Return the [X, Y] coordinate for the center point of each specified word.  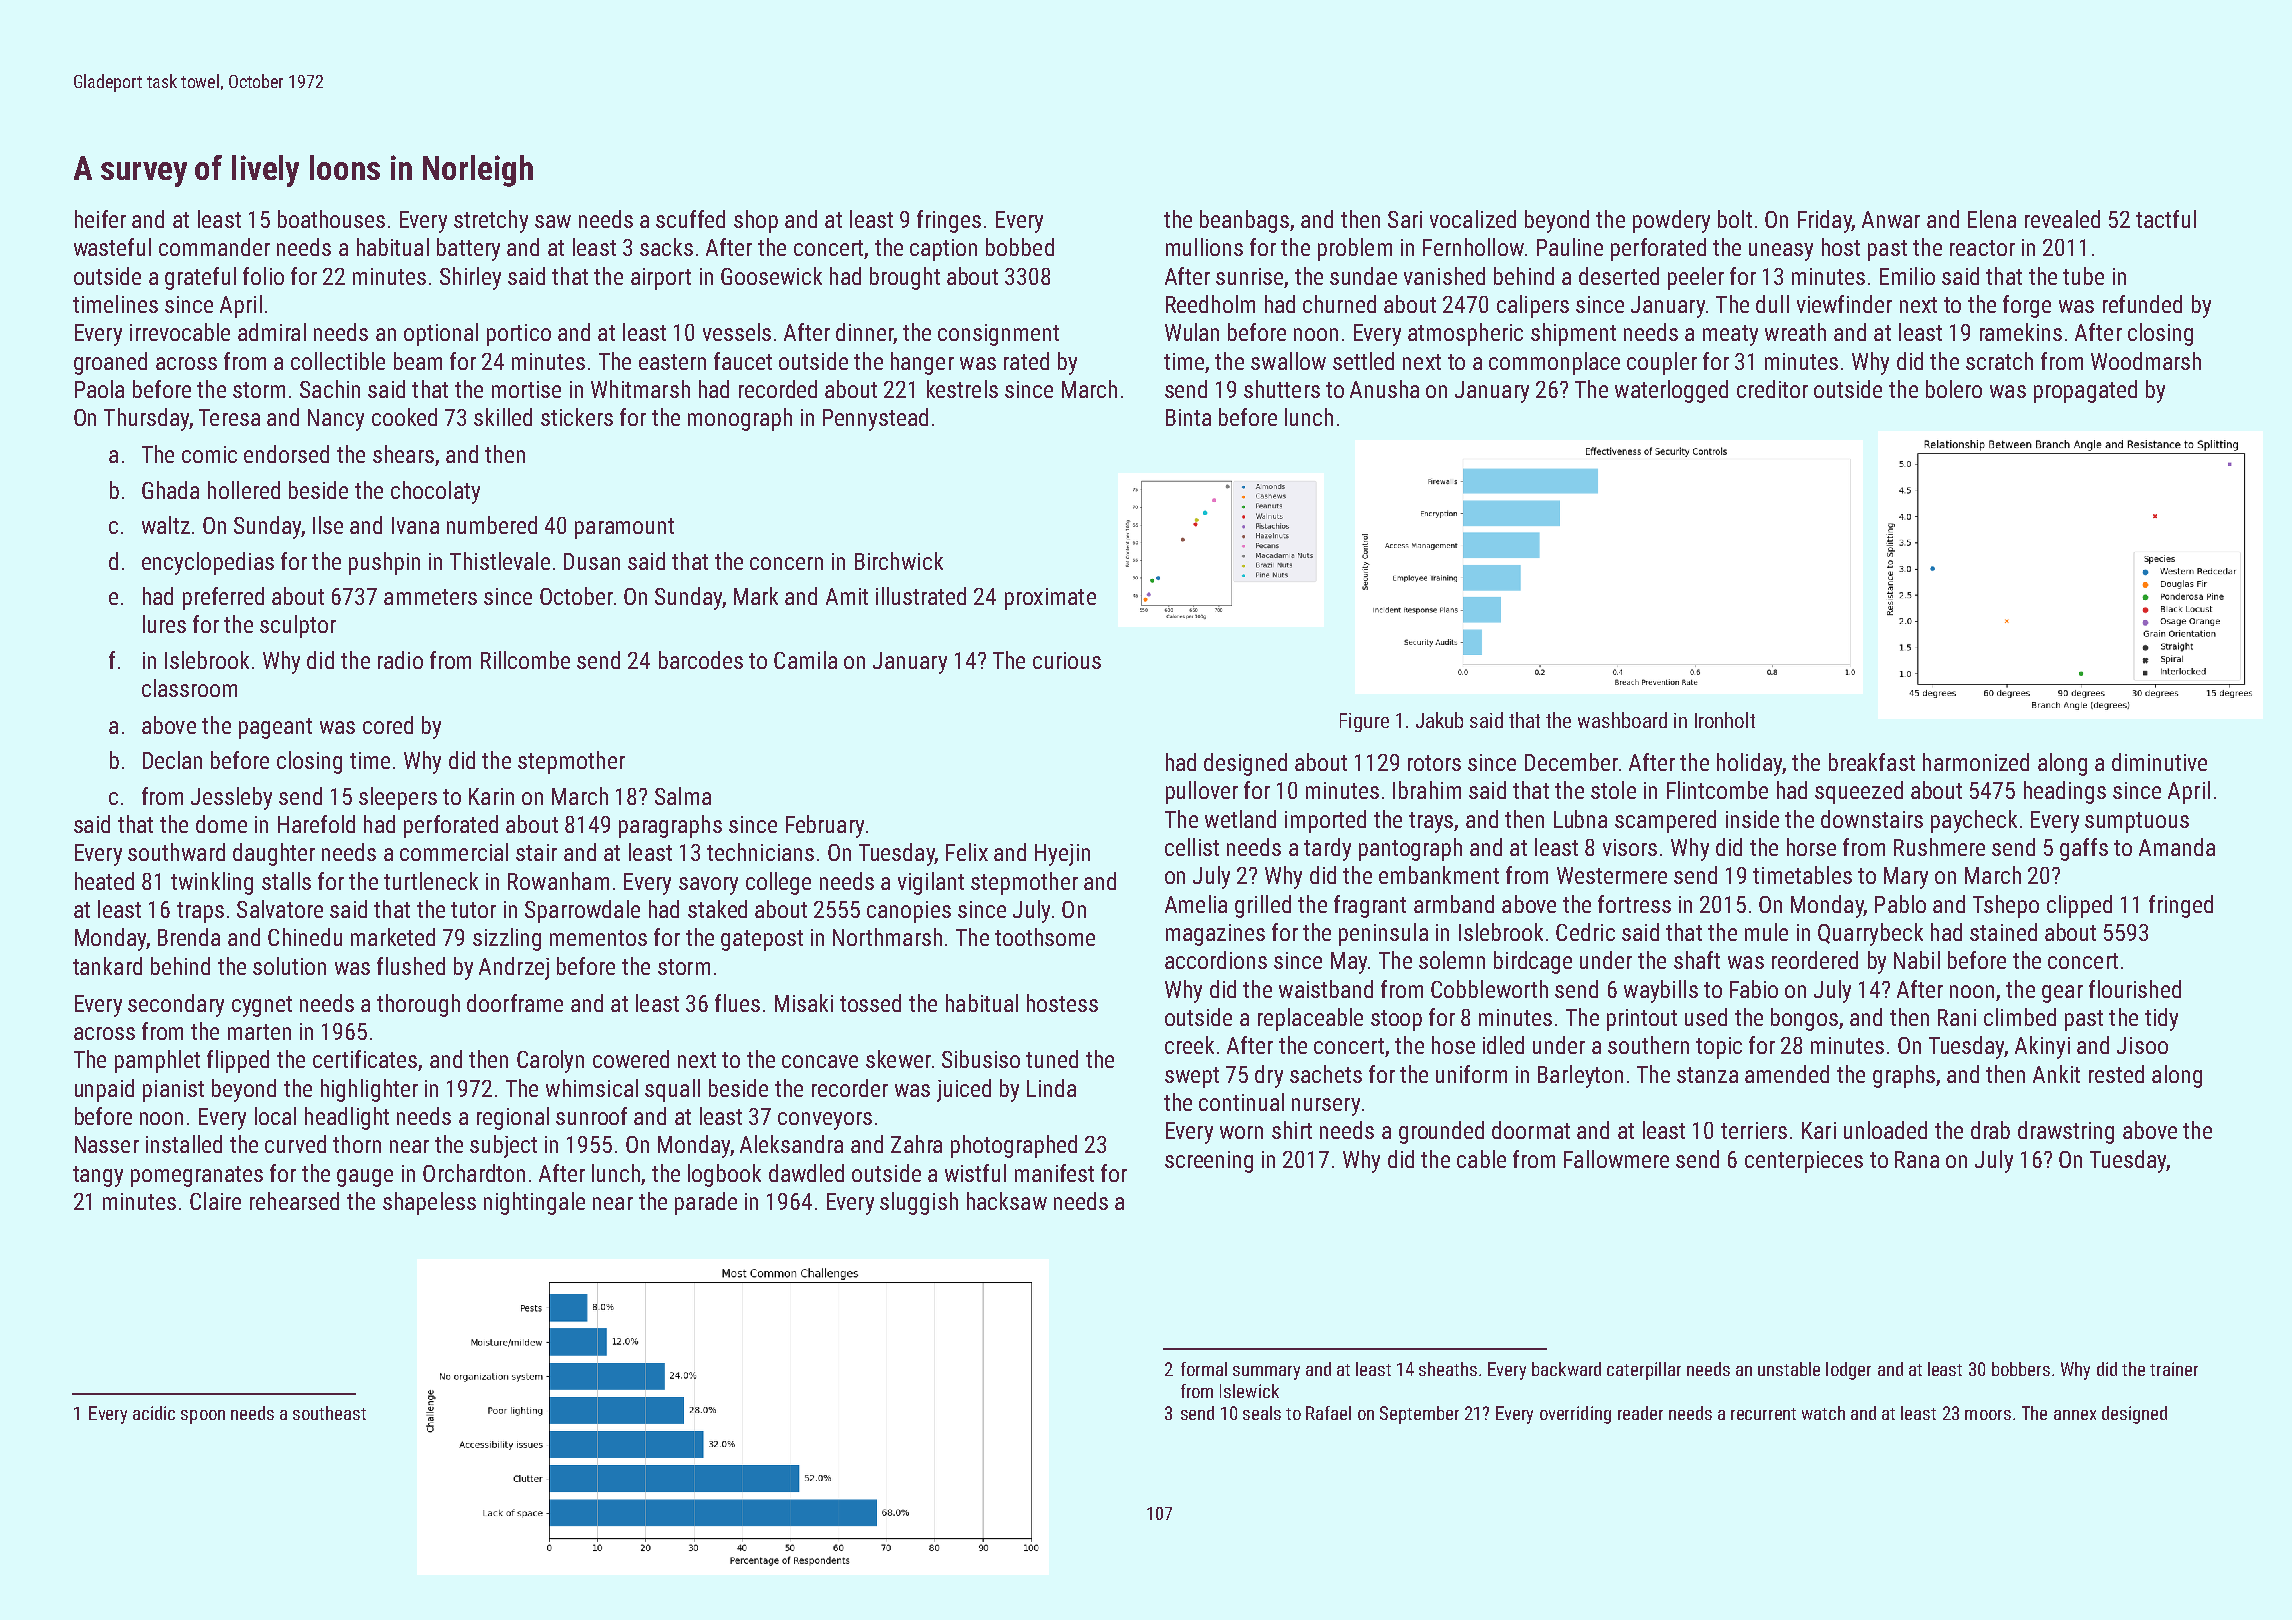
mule [1766, 932]
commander [214, 247]
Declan [172, 760]
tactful [2166, 219]
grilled [1263, 906]
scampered [1665, 821]
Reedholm [1210, 304]
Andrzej [514, 968]
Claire [215, 1201]
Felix [967, 852]
